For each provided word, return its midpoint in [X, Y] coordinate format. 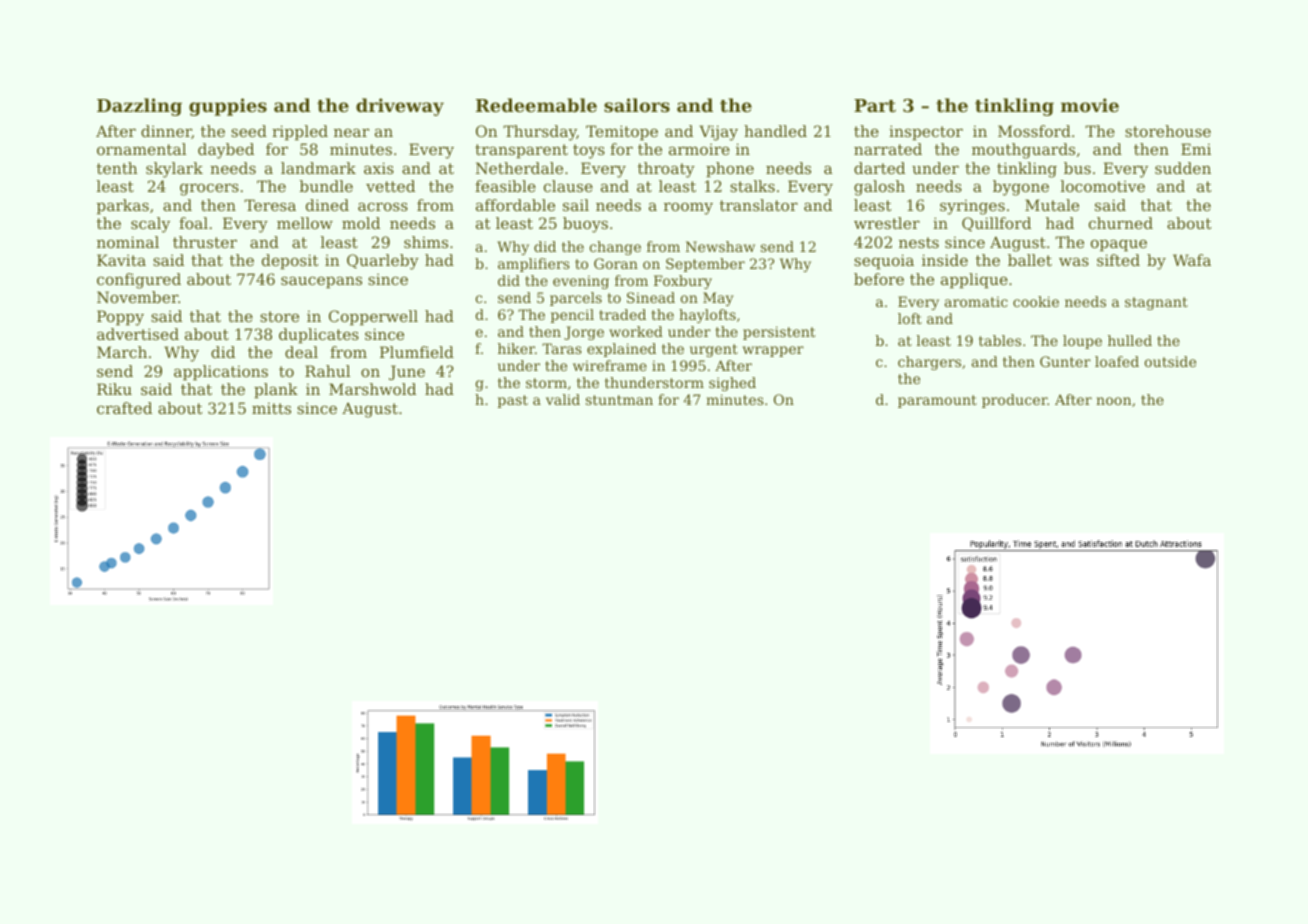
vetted [390, 186]
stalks [752, 186]
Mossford [1034, 131]
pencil [572, 316]
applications [221, 372]
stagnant [1156, 303]
